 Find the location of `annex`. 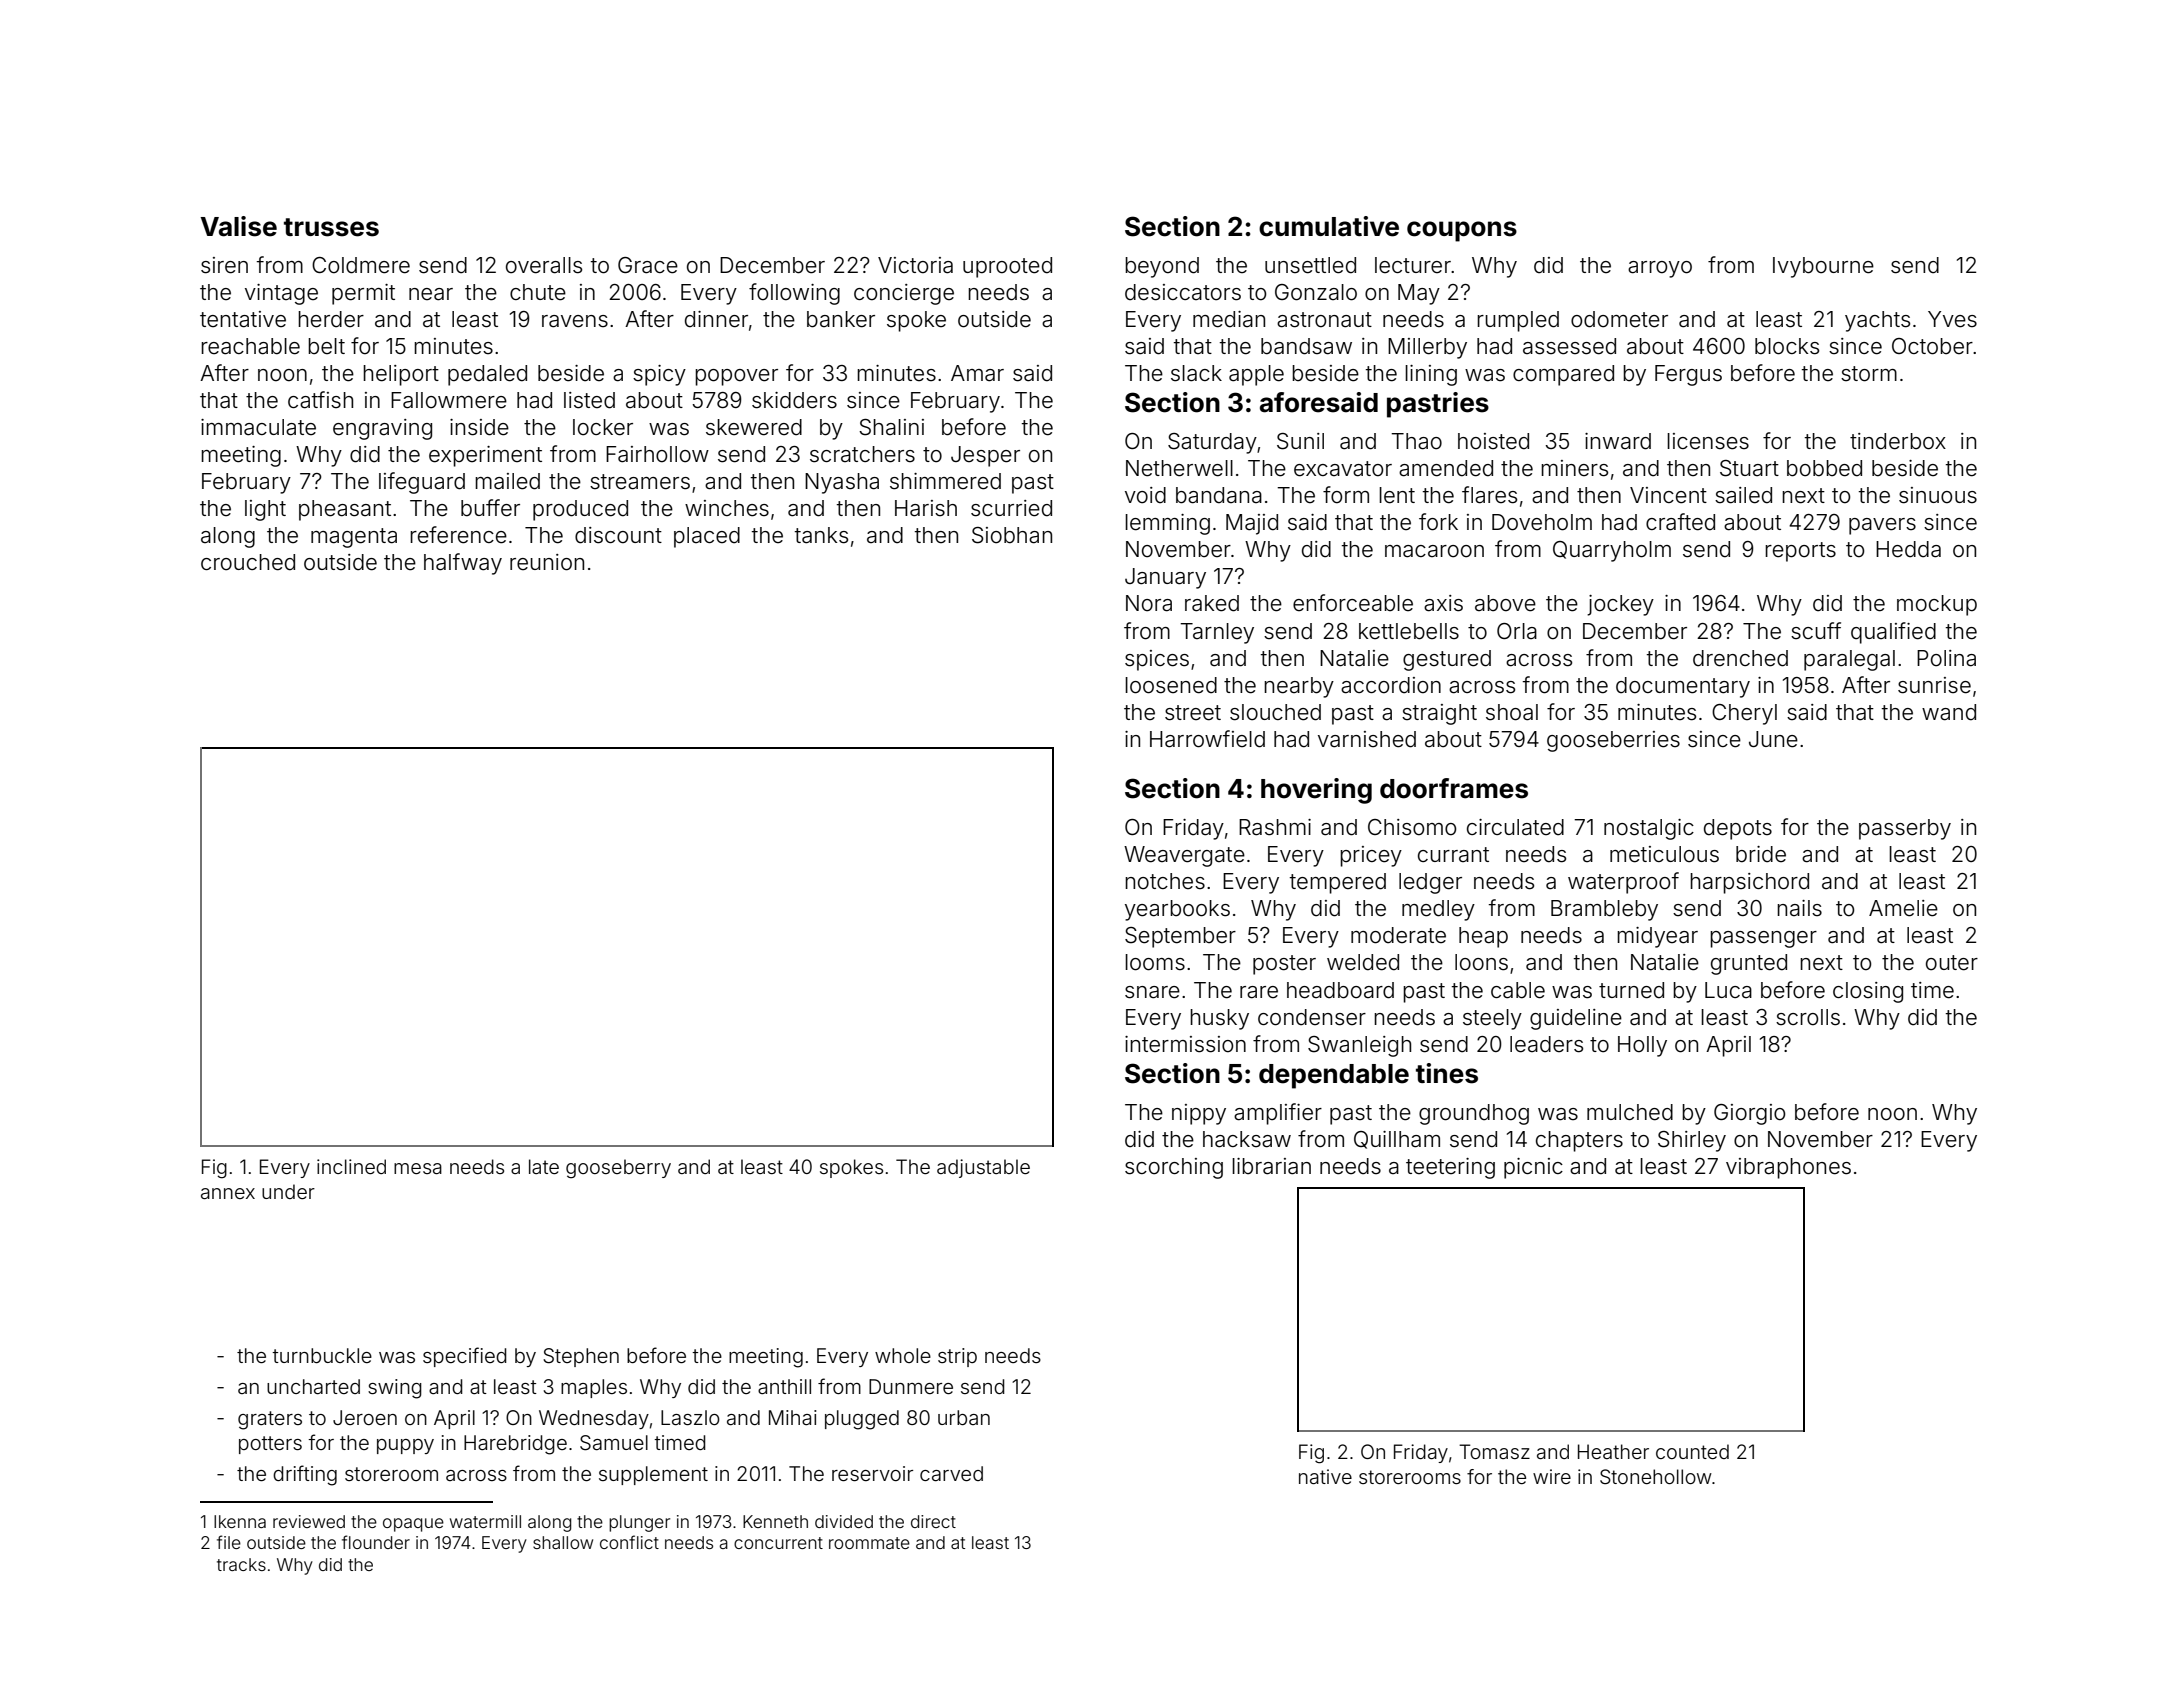

annex is located at coordinates (228, 1193).
